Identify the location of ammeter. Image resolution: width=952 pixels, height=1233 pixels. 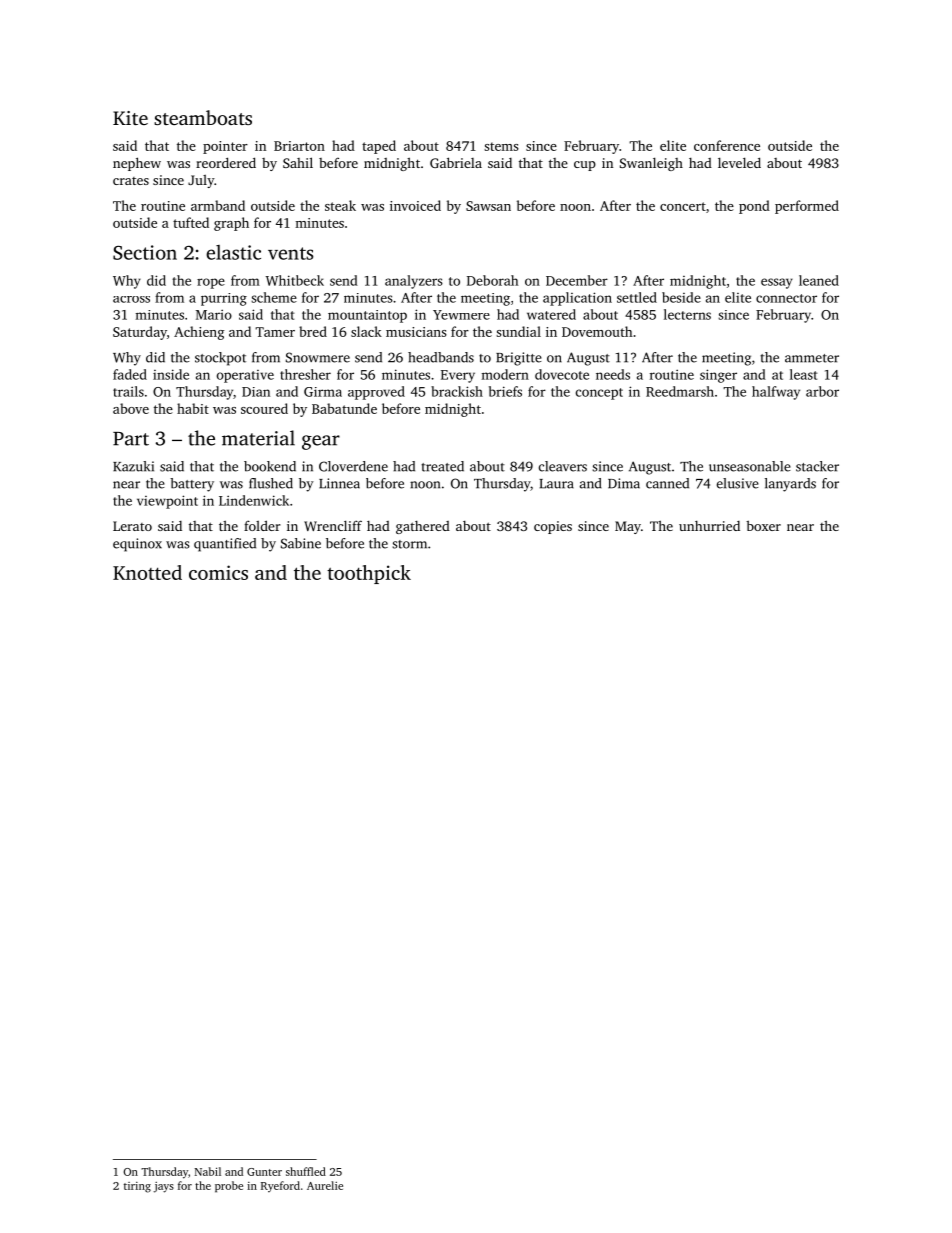
(812, 358).
